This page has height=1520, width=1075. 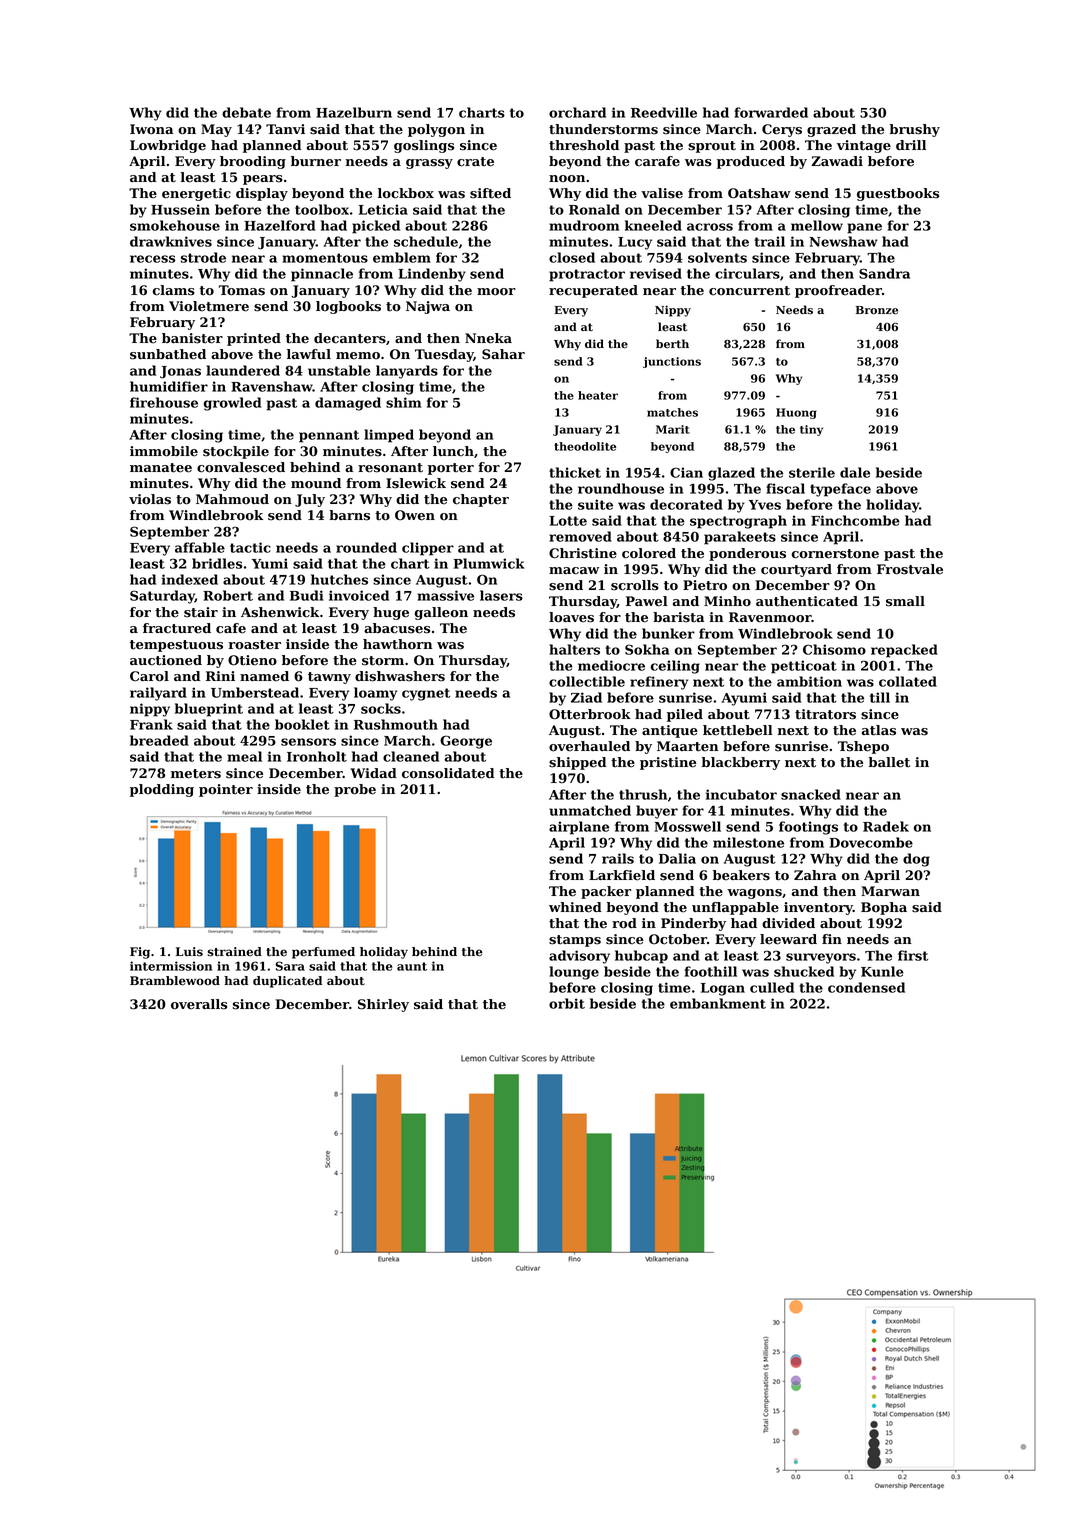 I want to click on toolbox, so click(x=322, y=209).
